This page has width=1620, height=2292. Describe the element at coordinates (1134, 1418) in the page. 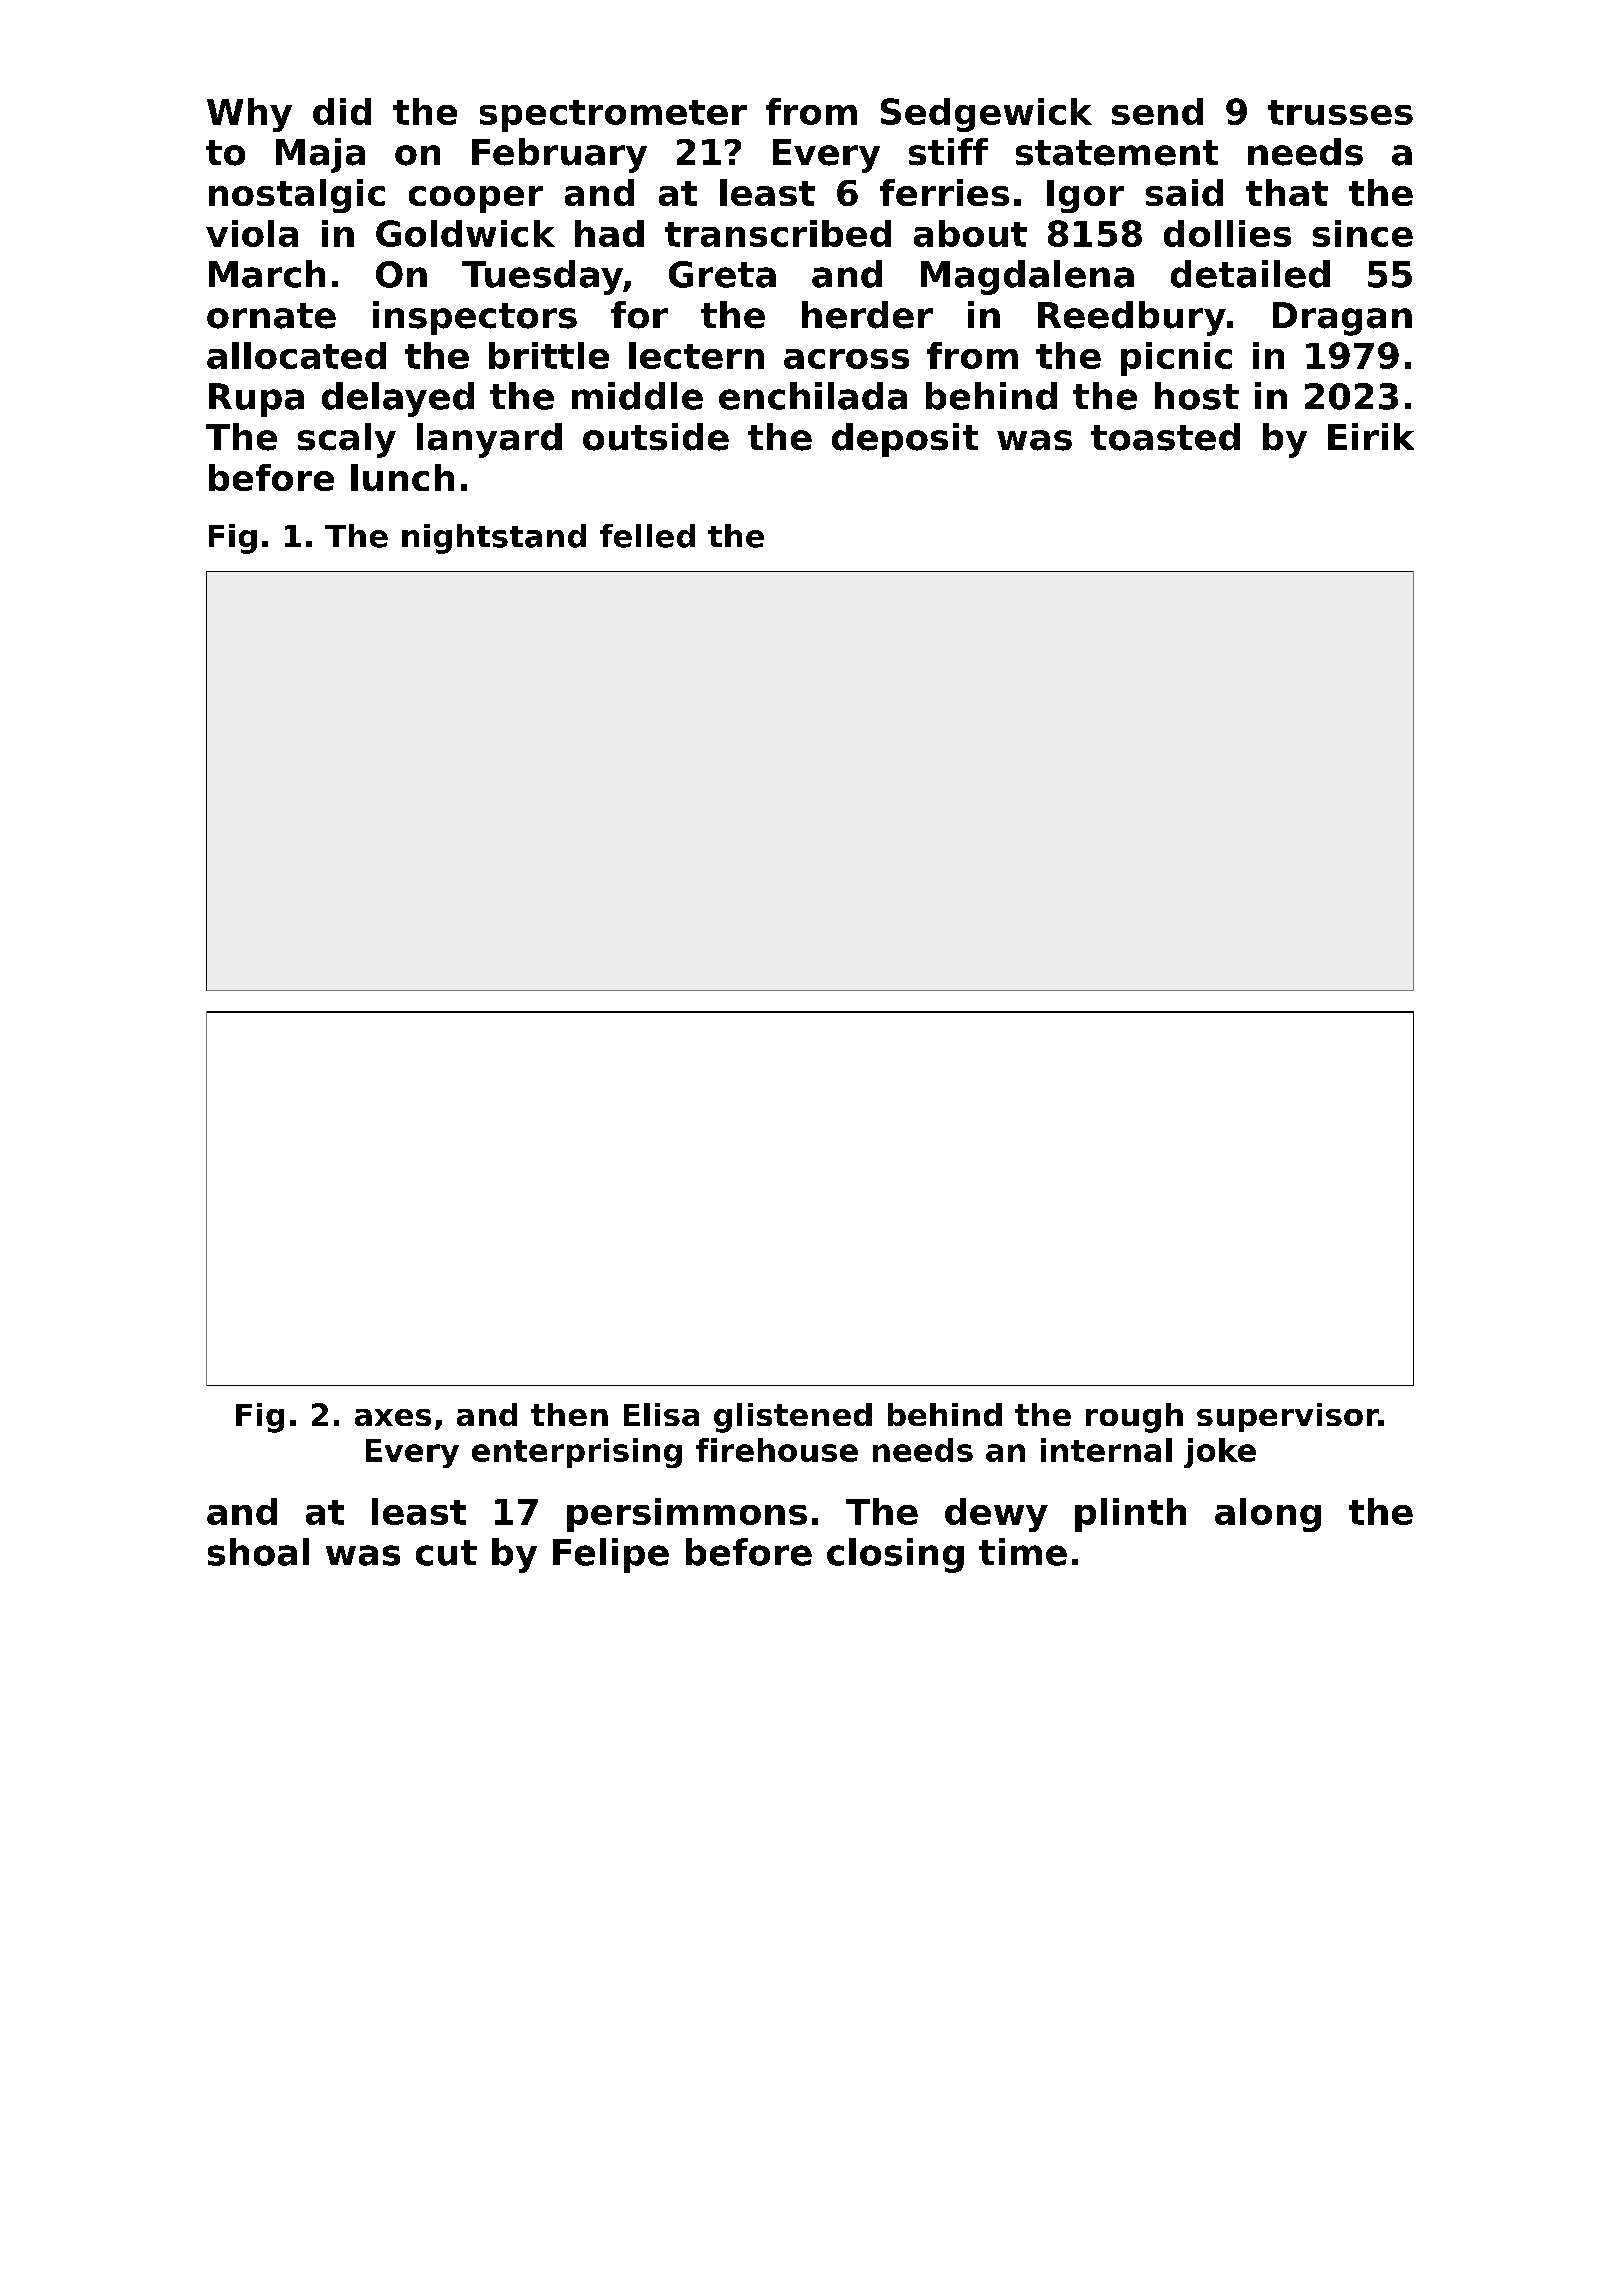

I see `rough` at that location.
